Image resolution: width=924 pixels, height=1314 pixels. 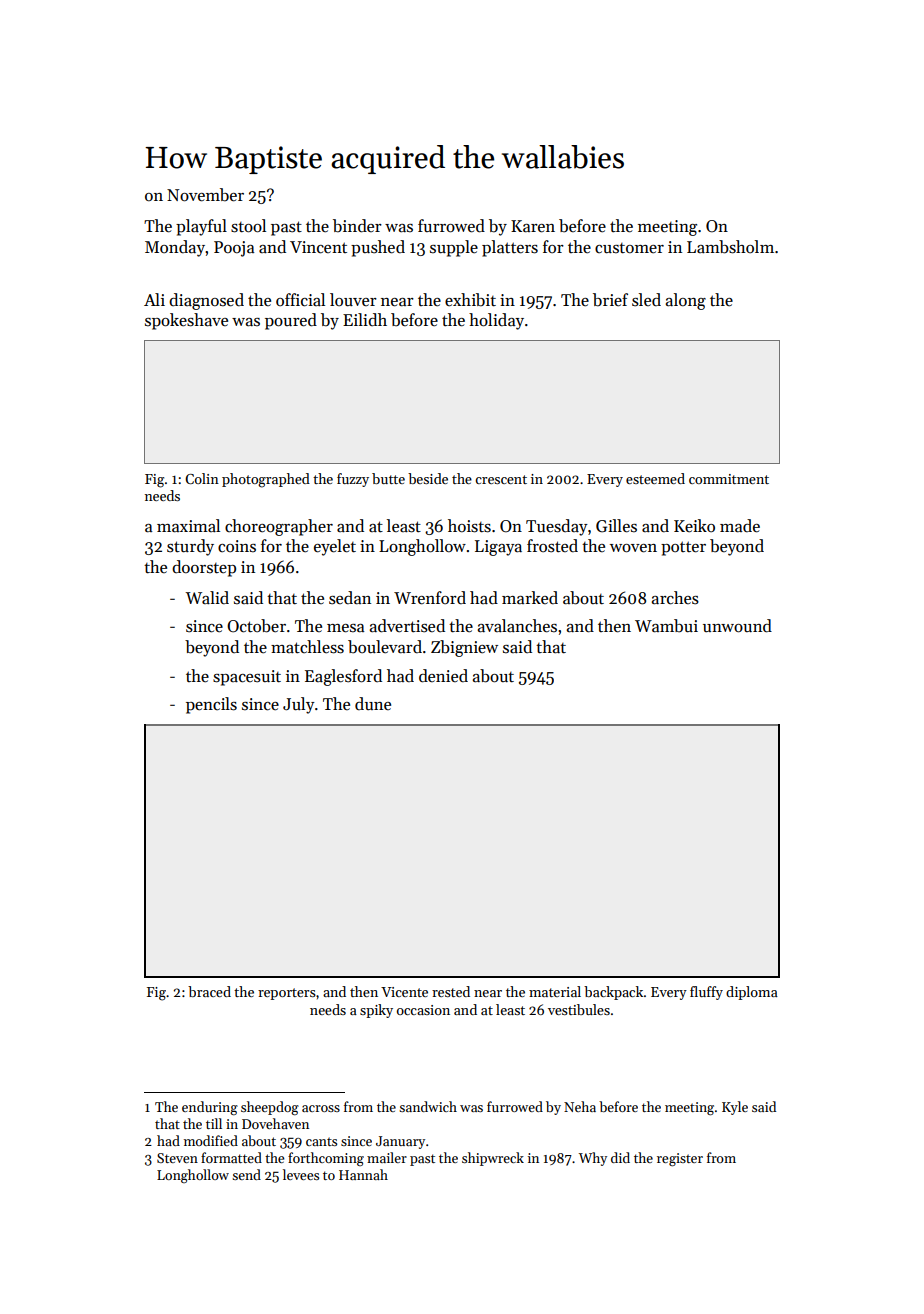 I want to click on eyelet, so click(x=335, y=547).
